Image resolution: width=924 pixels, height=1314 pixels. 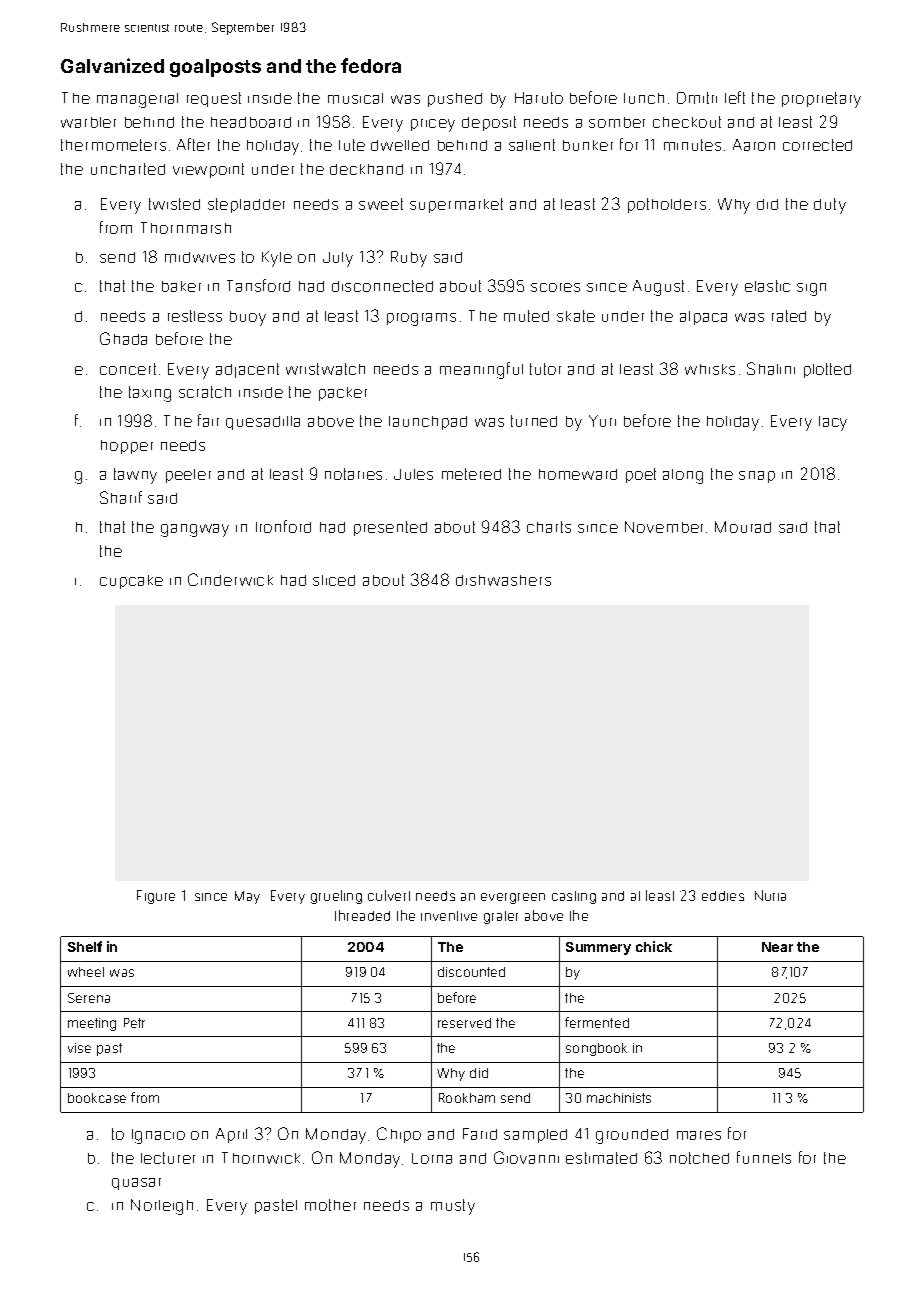 I want to click on songbook, so click(x=596, y=1049).
